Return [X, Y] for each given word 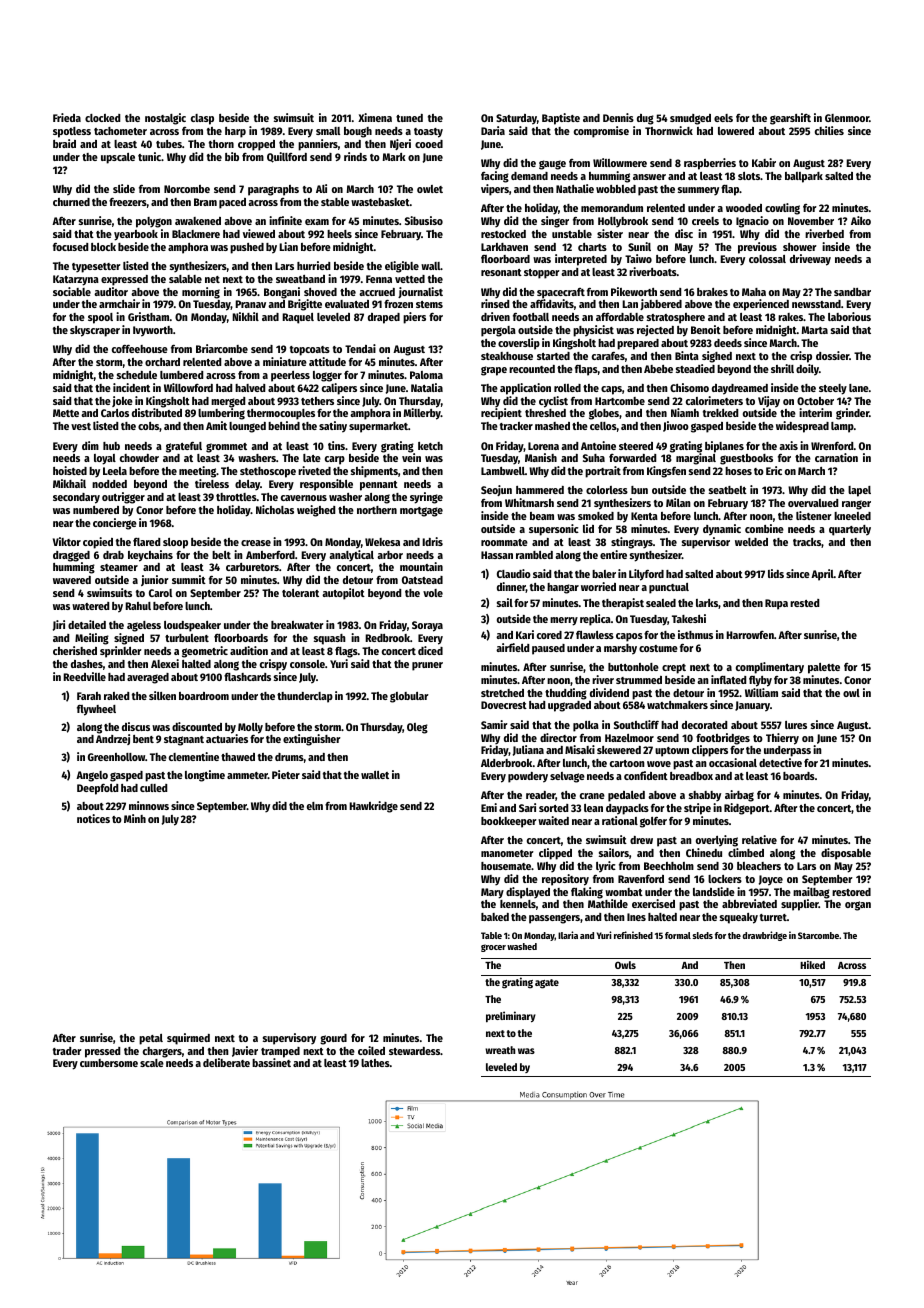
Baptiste [561, 119]
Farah [89, 696]
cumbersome [109, 1063]
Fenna [379, 279]
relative [759, 839]
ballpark [804, 177]
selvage [567, 777]
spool [100, 318]
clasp [202, 119]
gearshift [790, 119]
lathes [375, 1063]
